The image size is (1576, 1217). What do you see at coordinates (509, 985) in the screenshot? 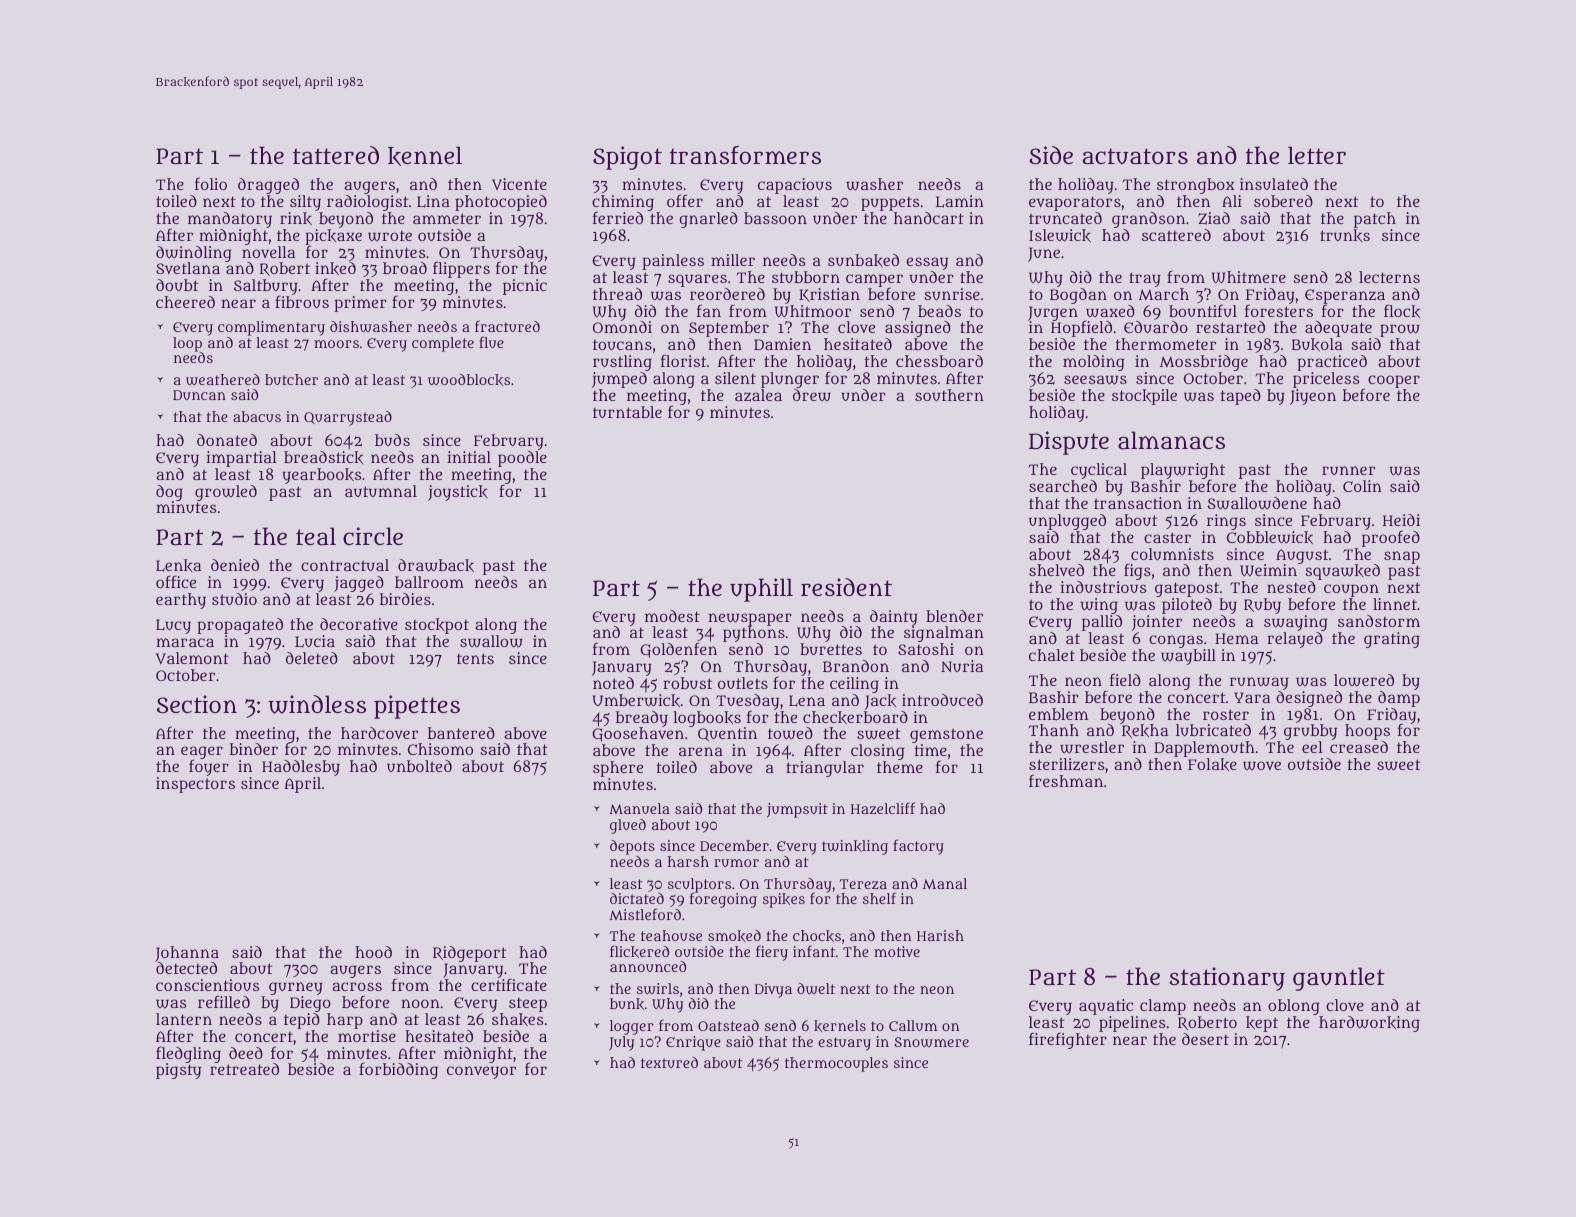
I see `certificate` at bounding box center [509, 985].
